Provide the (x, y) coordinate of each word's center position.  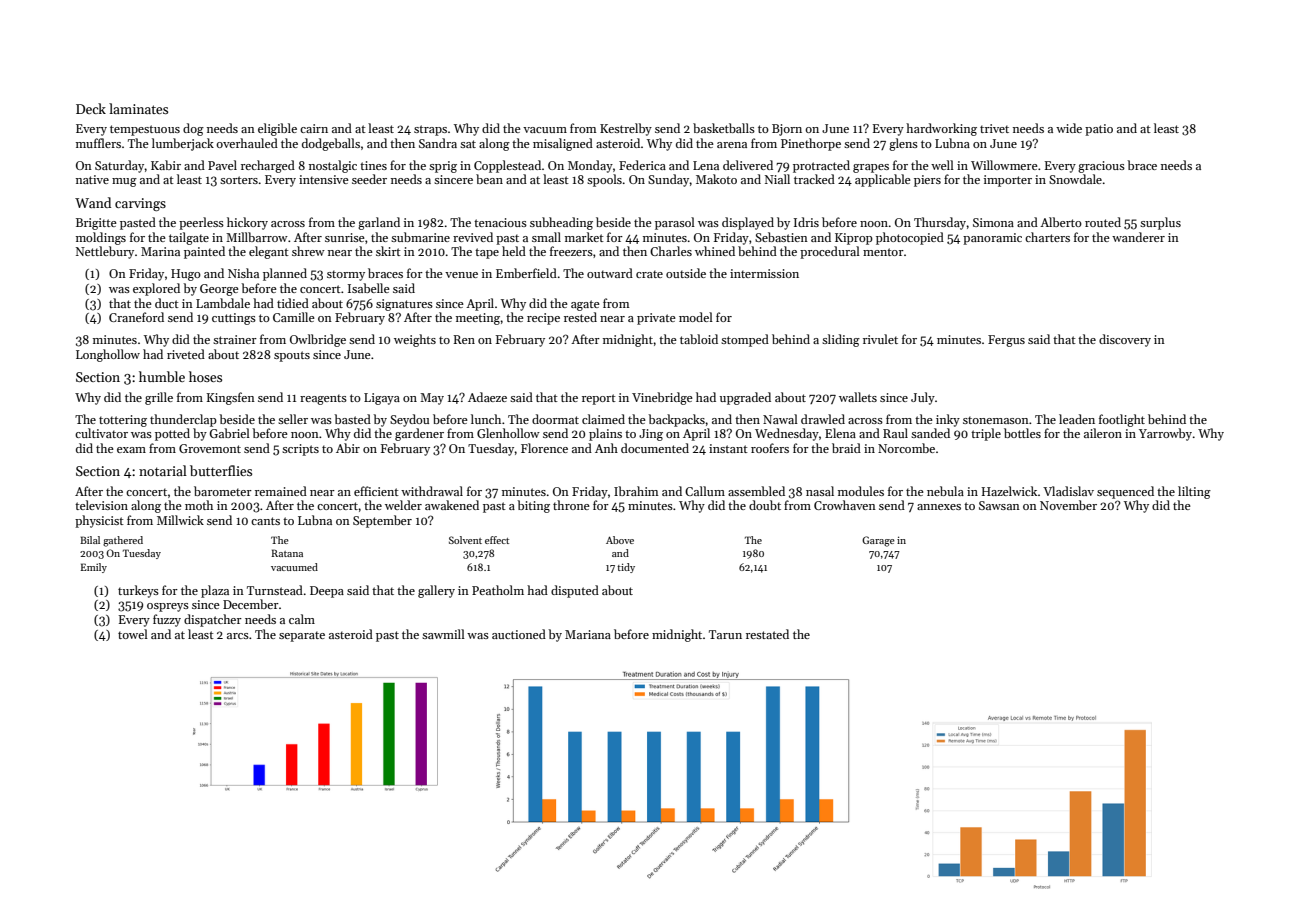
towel (133, 634)
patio (1099, 130)
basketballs (724, 128)
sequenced (1125, 492)
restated (767, 634)
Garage (878, 541)
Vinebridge (662, 398)
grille (159, 398)
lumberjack (183, 144)
